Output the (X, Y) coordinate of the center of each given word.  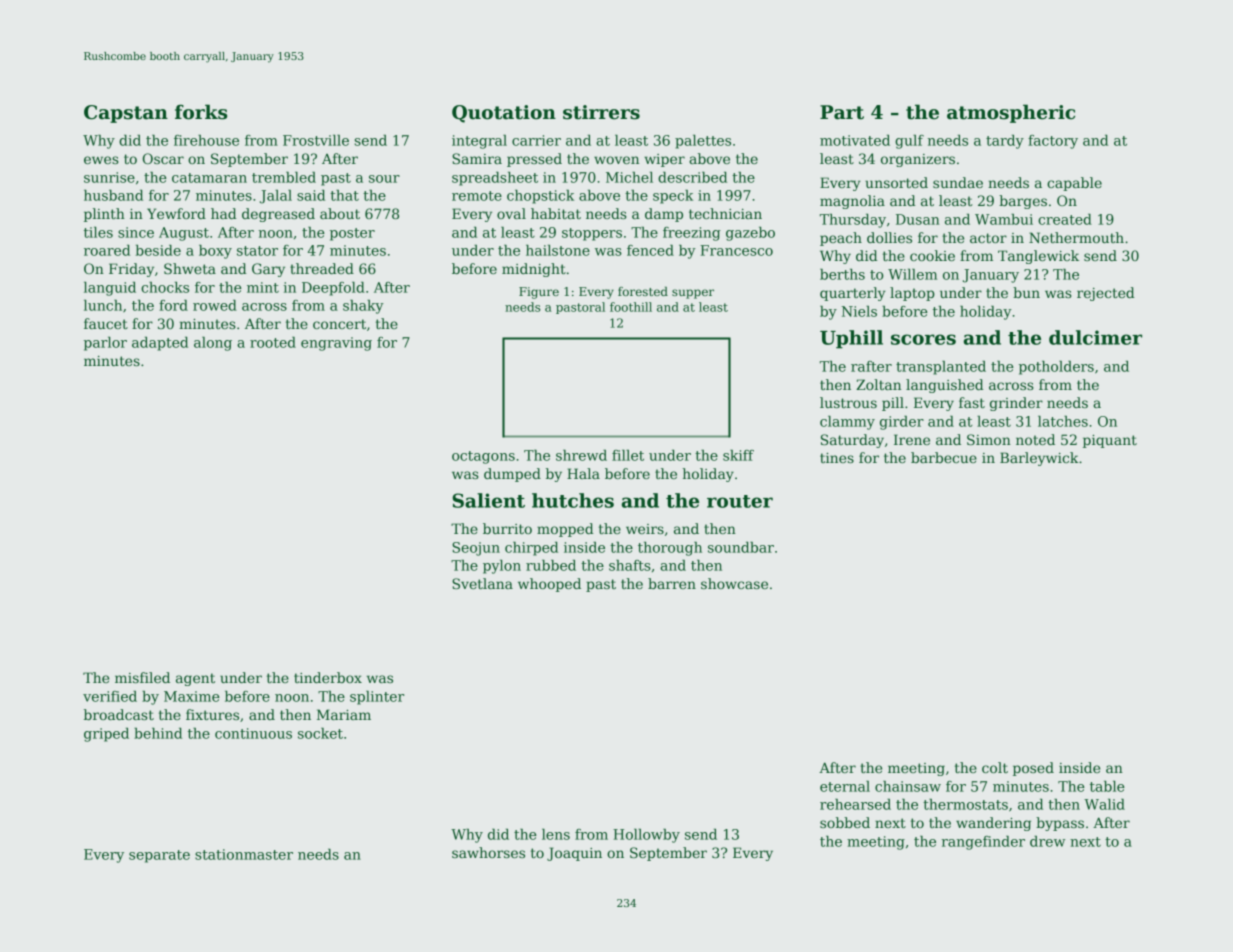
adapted (160, 344)
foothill (631, 307)
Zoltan (878, 384)
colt (995, 767)
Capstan (126, 114)
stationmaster (244, 854)
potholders (1056, 368)
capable (1074, 184)
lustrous (848, 402)
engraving (336, 344)
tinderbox (328, 677)
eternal (845, 786)
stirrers (601, 112)
